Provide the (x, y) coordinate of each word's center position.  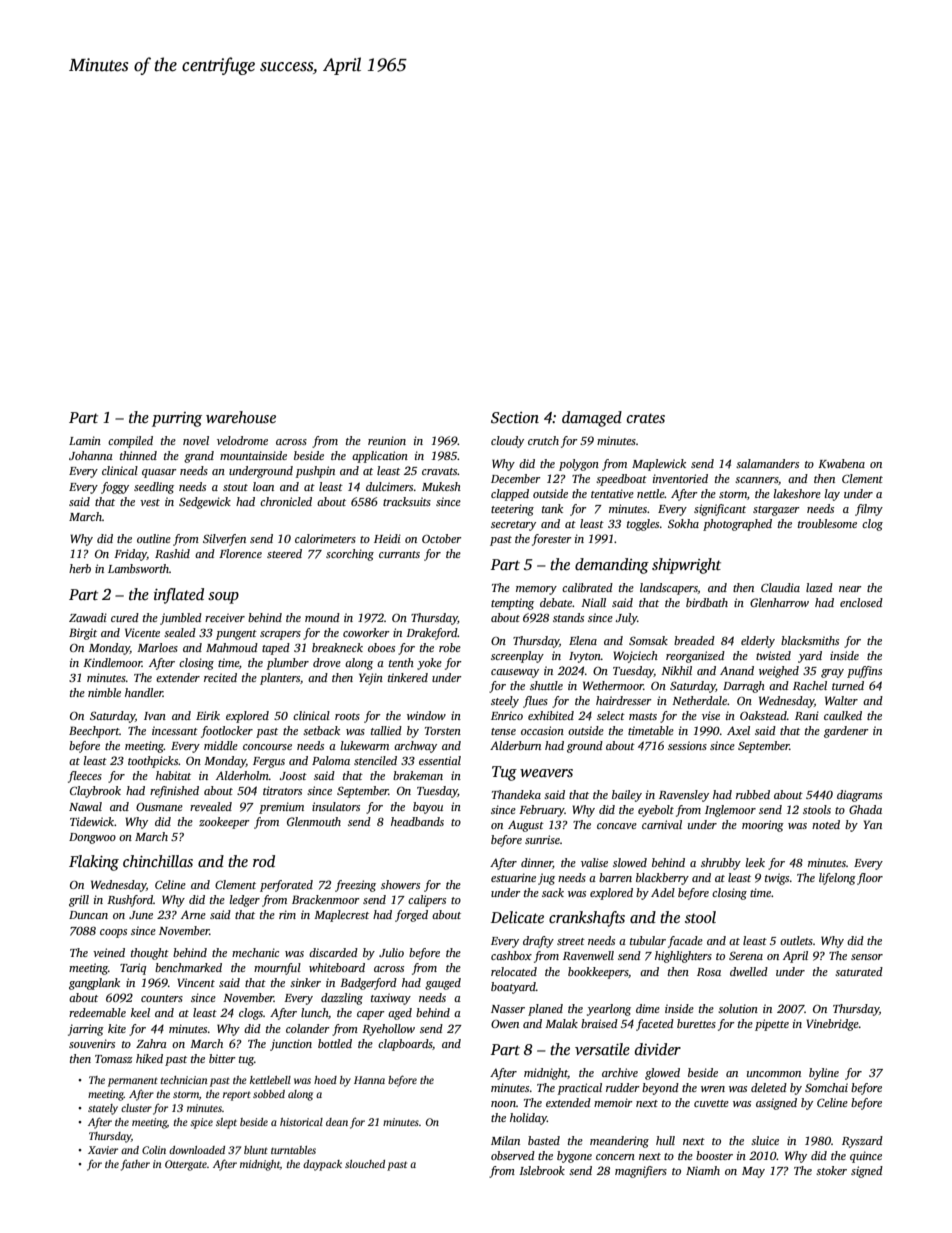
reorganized (695, 657)
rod (264, 861)
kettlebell (270, 1080)
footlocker (227, 732)
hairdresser (624, 700)
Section (515, 418)
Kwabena (841, 463)
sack (553, 892)
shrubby (721, 864)
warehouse (241, 417)
